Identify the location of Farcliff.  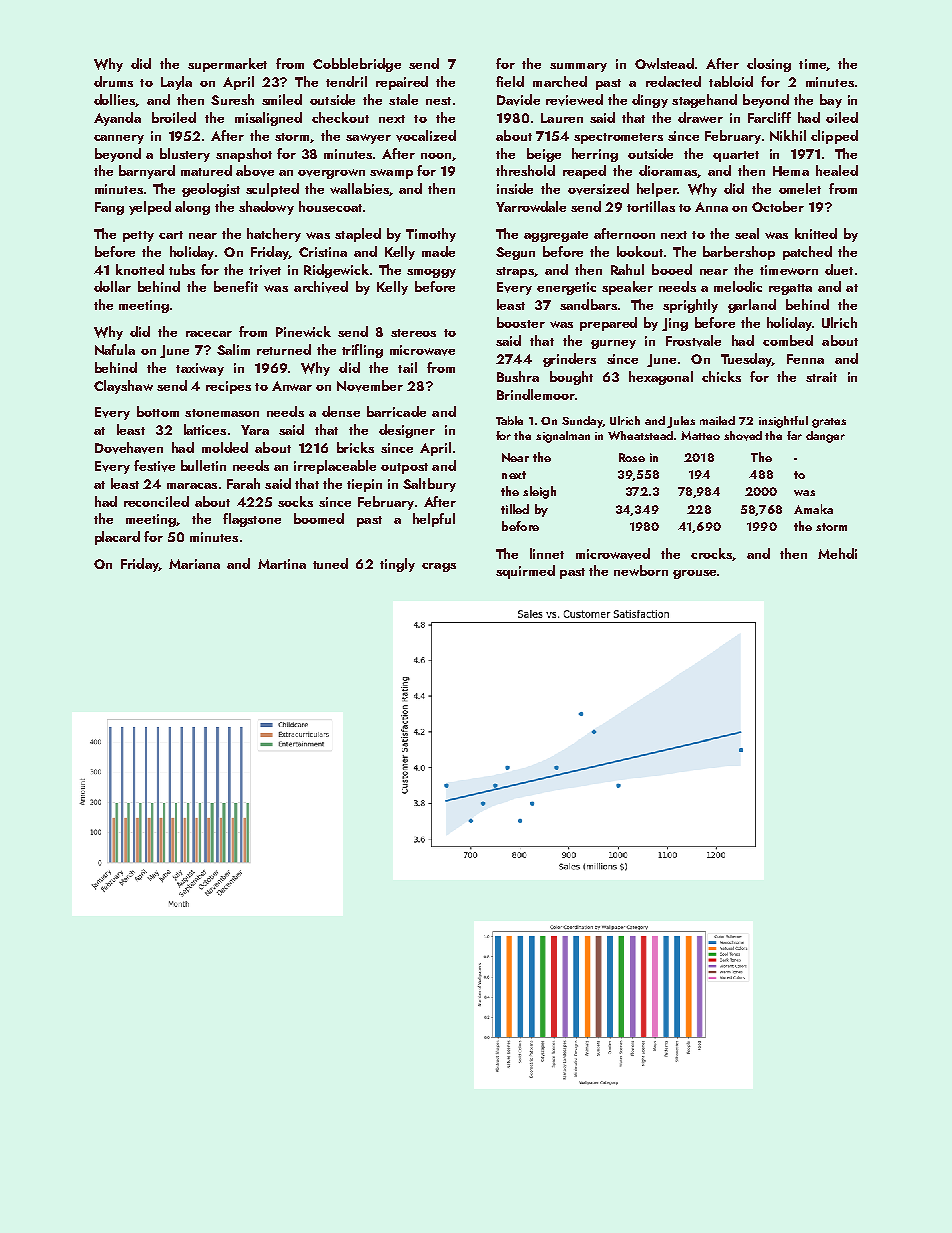
(769, 117).
